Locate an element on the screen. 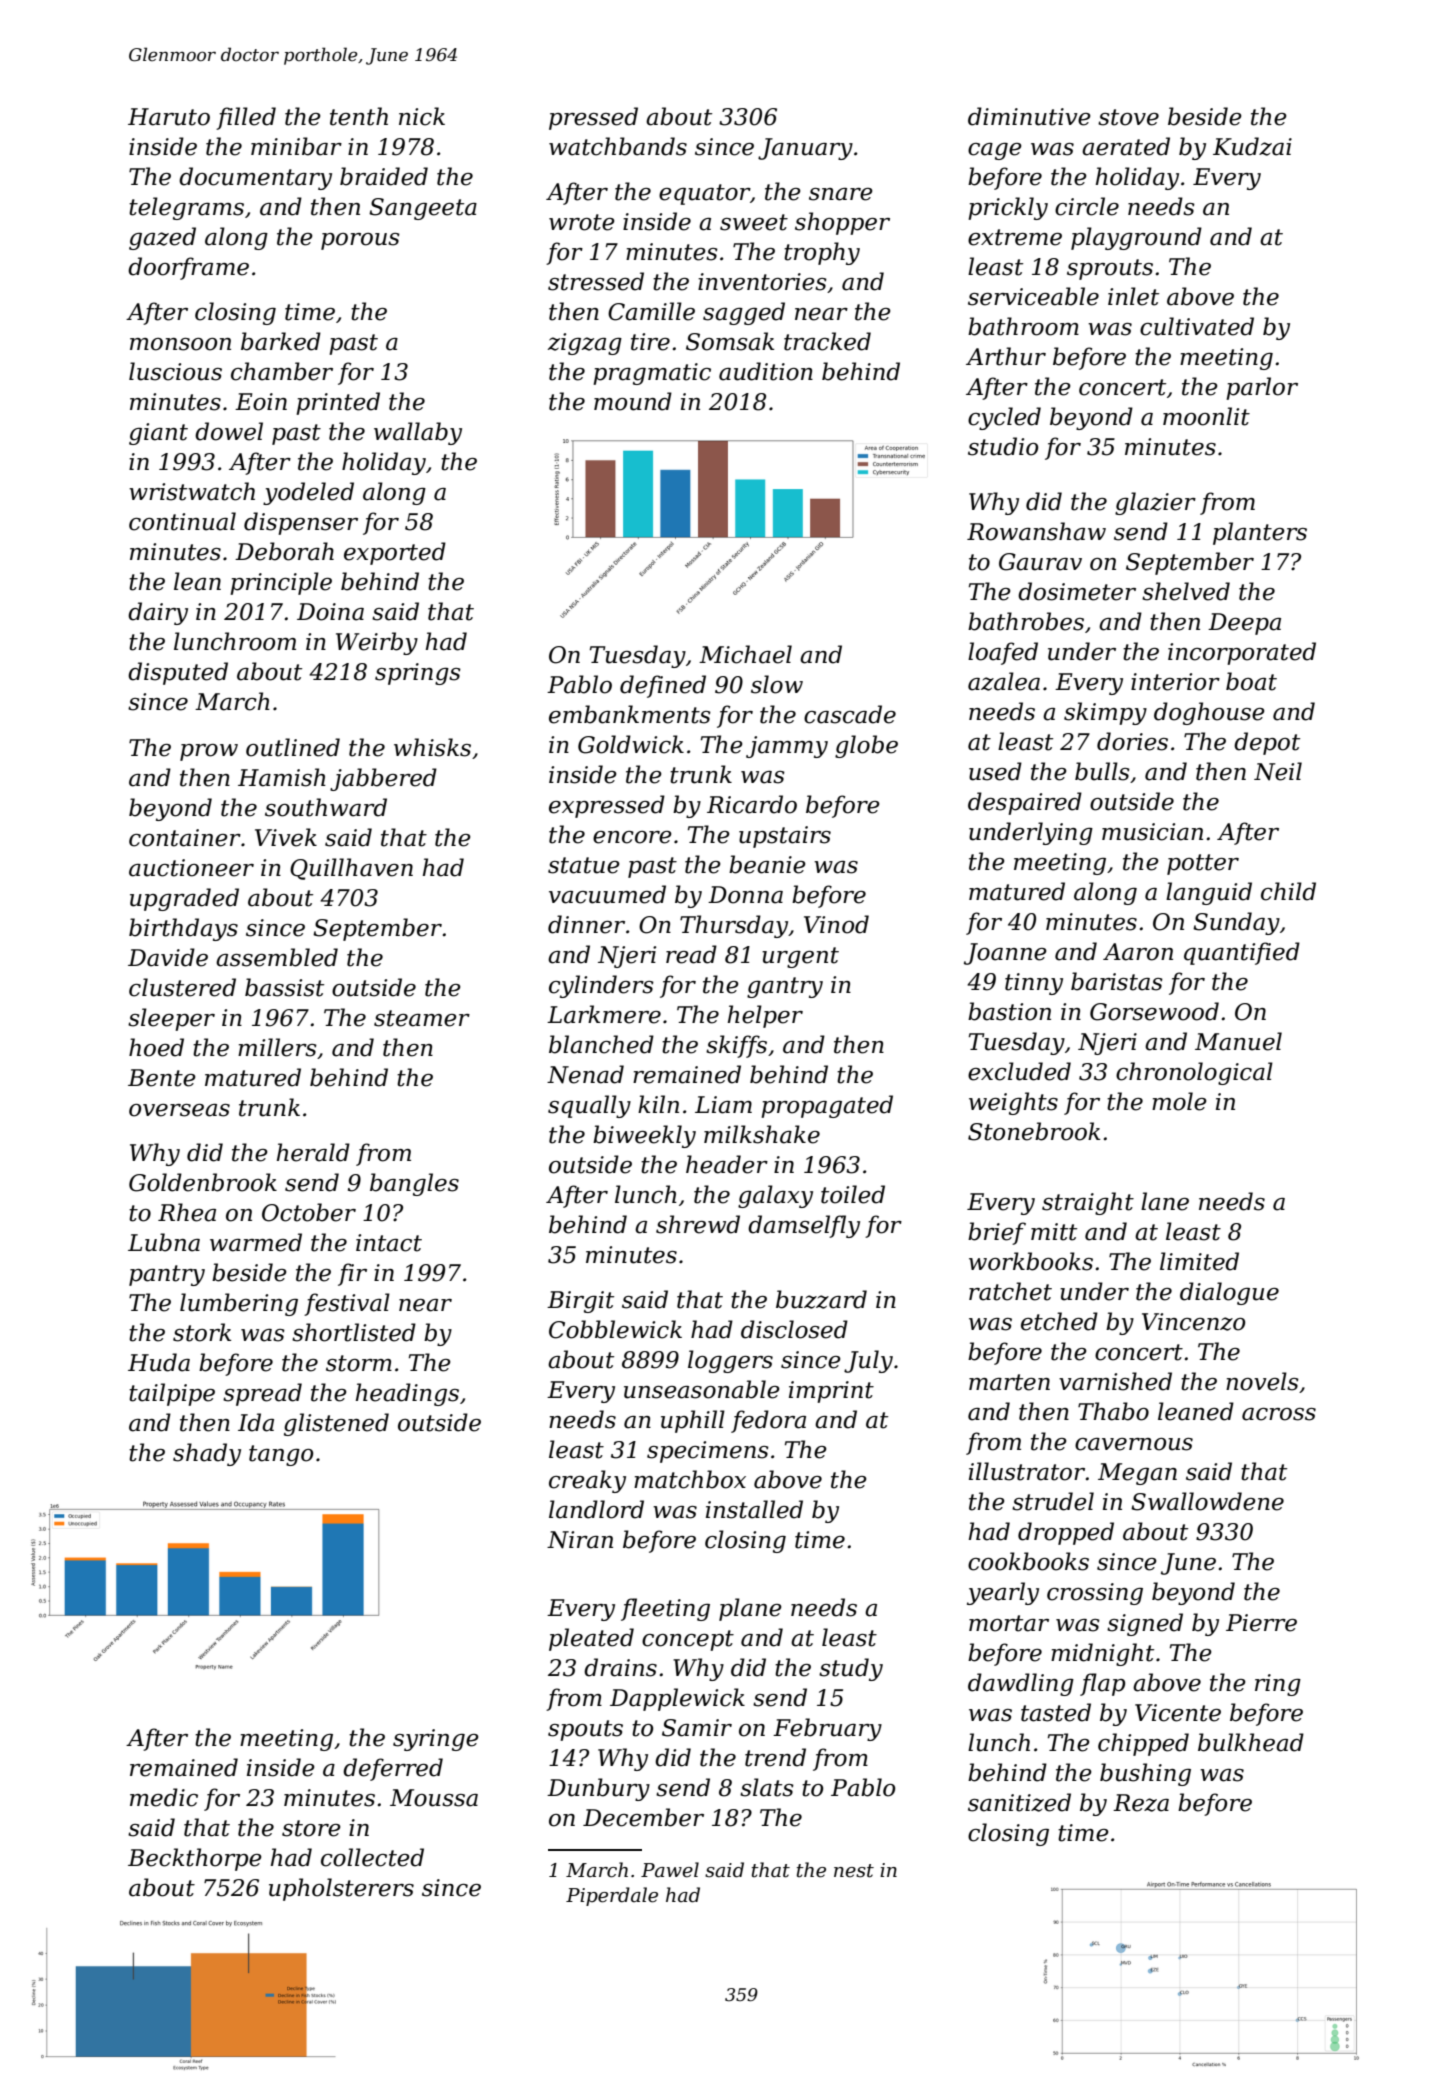  medic is located at coordinates (164, 1797).
